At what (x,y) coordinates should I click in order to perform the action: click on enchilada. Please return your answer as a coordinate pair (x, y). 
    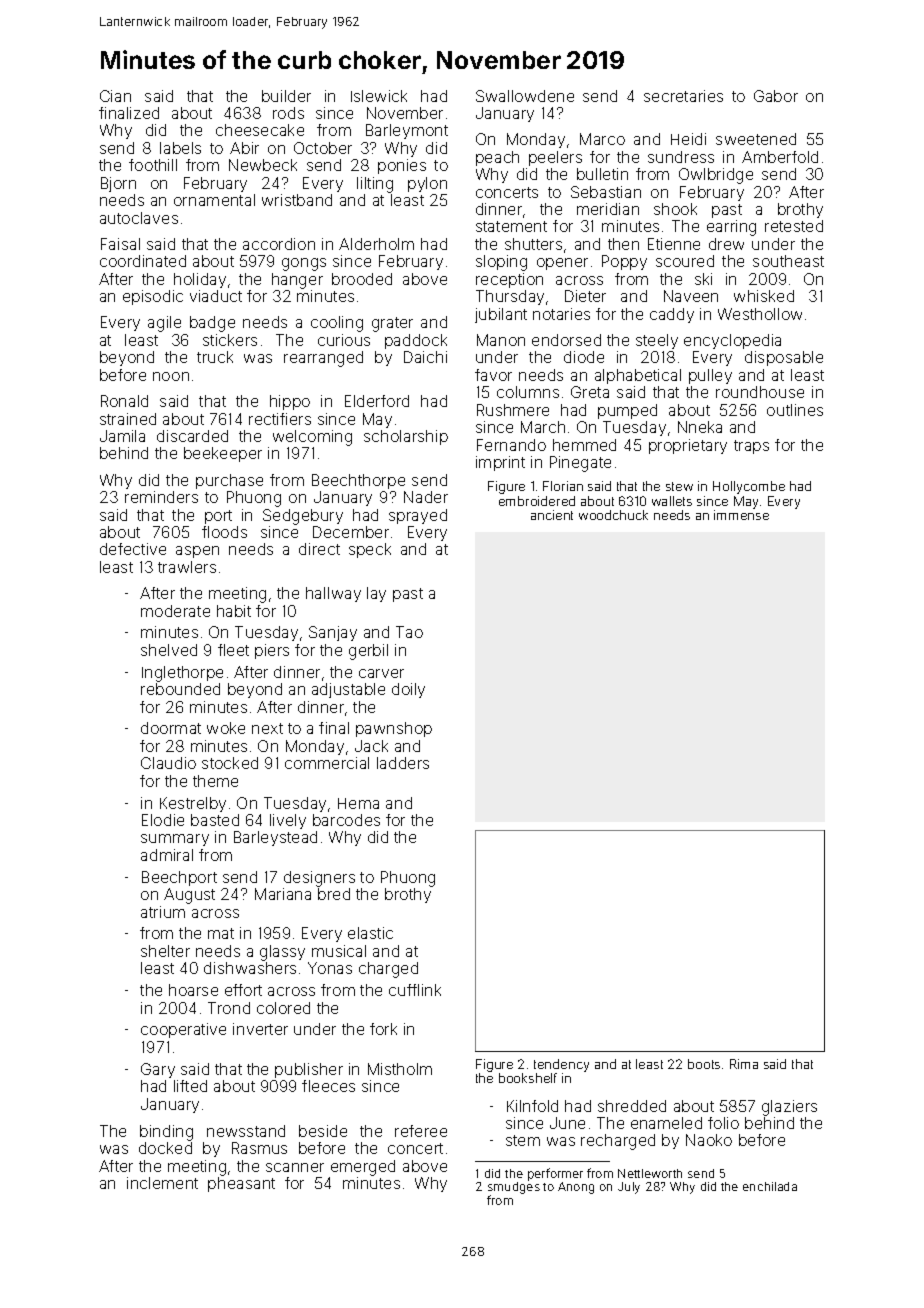
    Looking at the image, I should click on (770, 1186).
